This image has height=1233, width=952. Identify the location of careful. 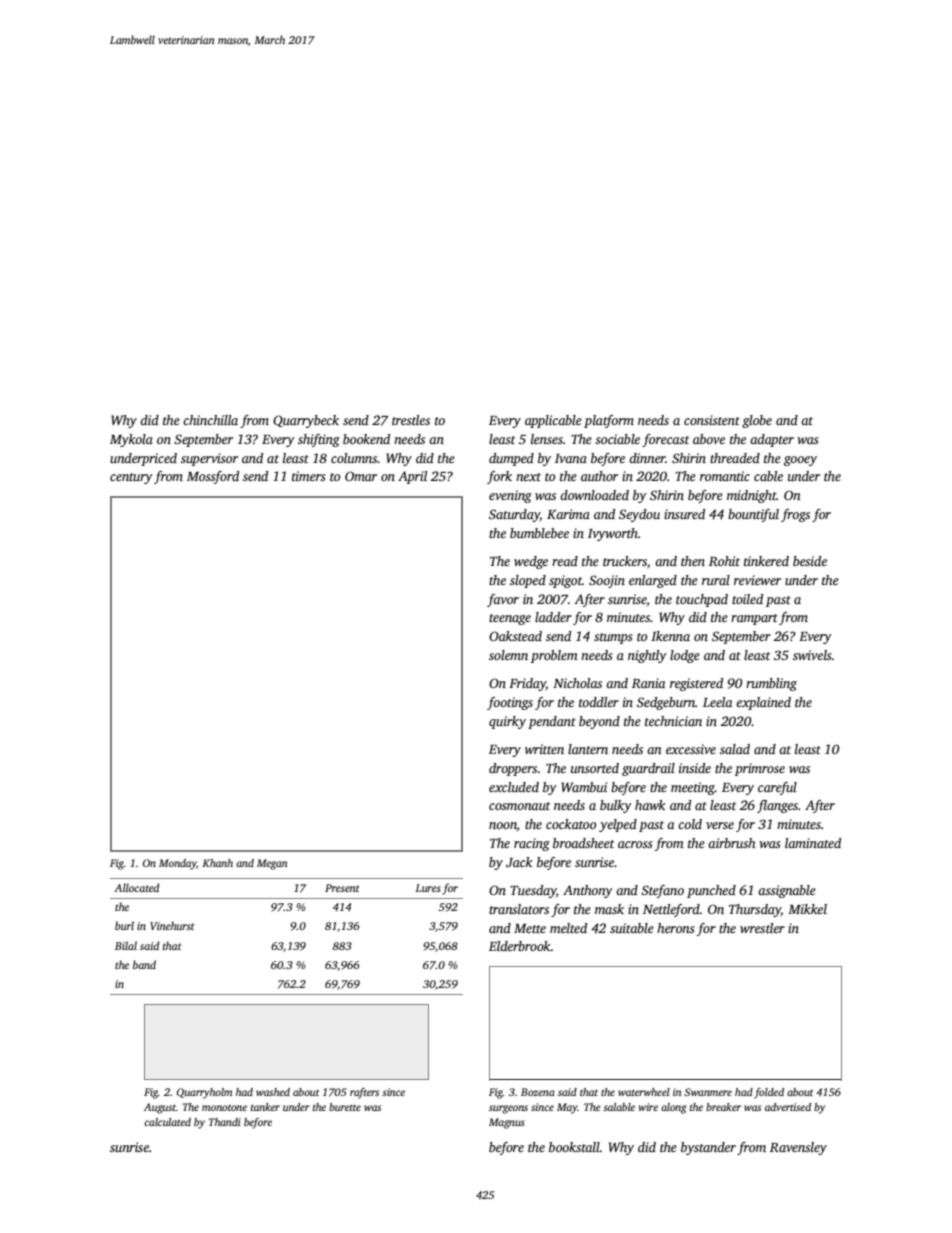
(777, 788).
